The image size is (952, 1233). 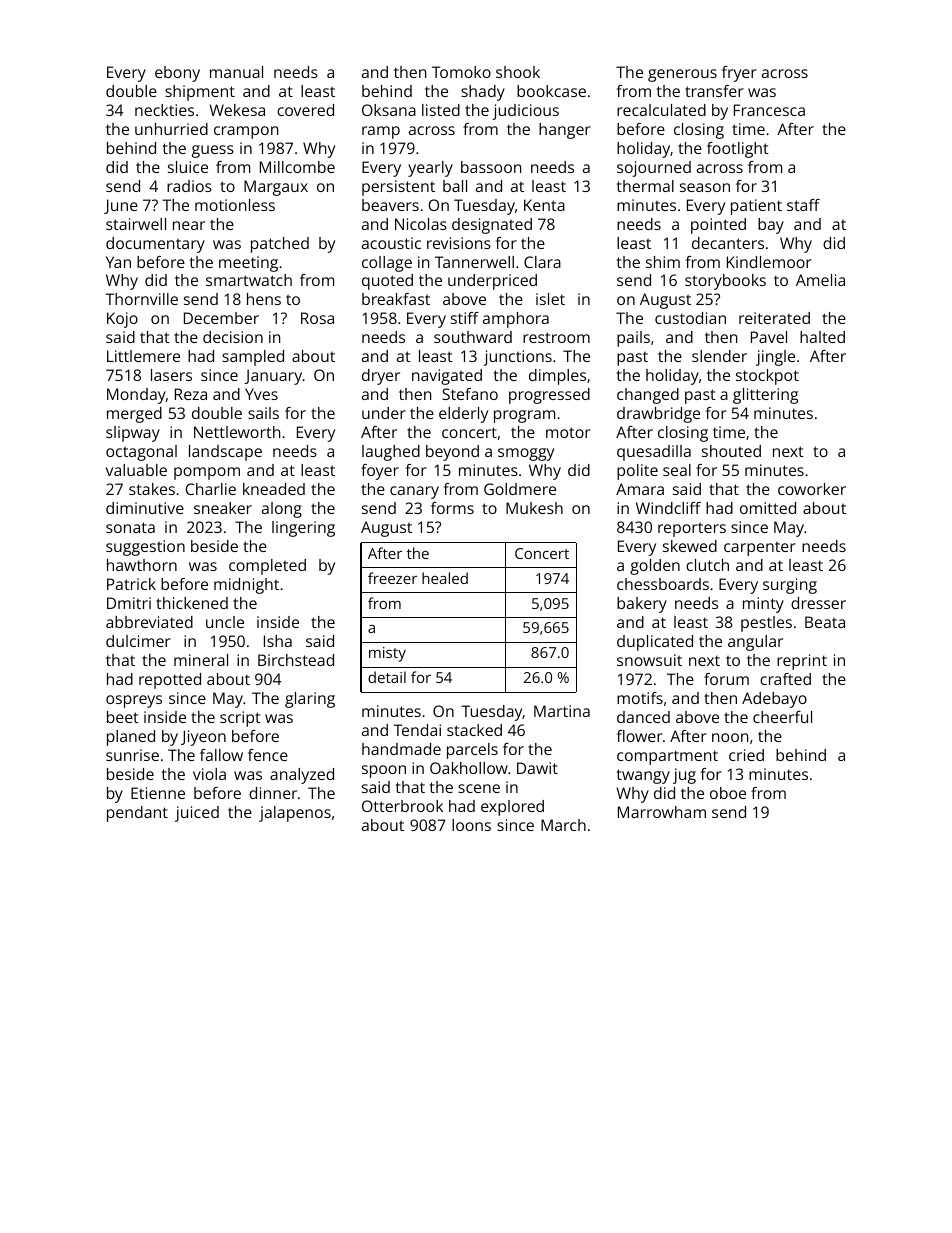 I want to click on March, so click(x=563, y=825).
